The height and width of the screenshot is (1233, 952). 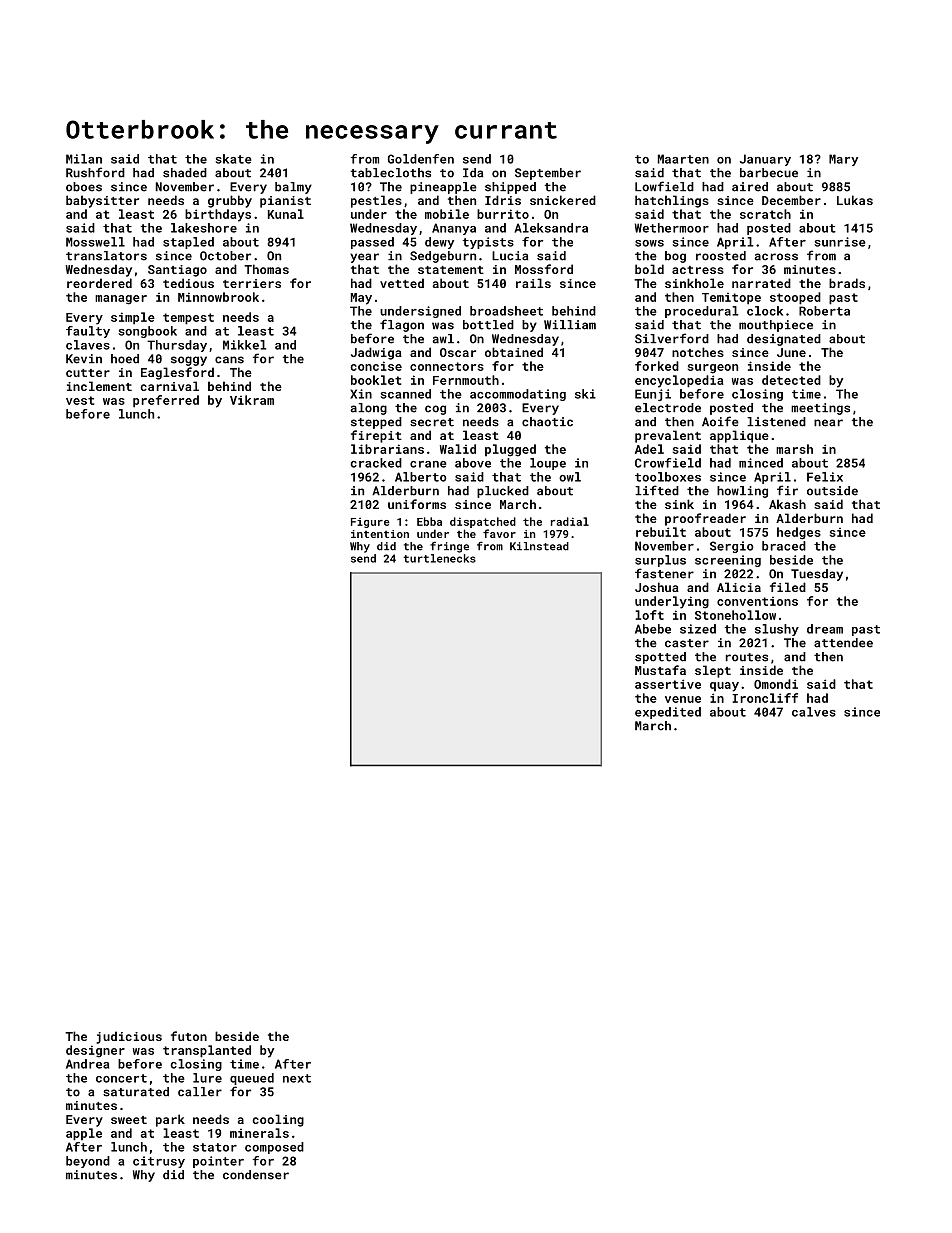 What do you see at coordinates (544, 269) in the screenshot?
I see `Mossford` at bounding box center [544, 269].
